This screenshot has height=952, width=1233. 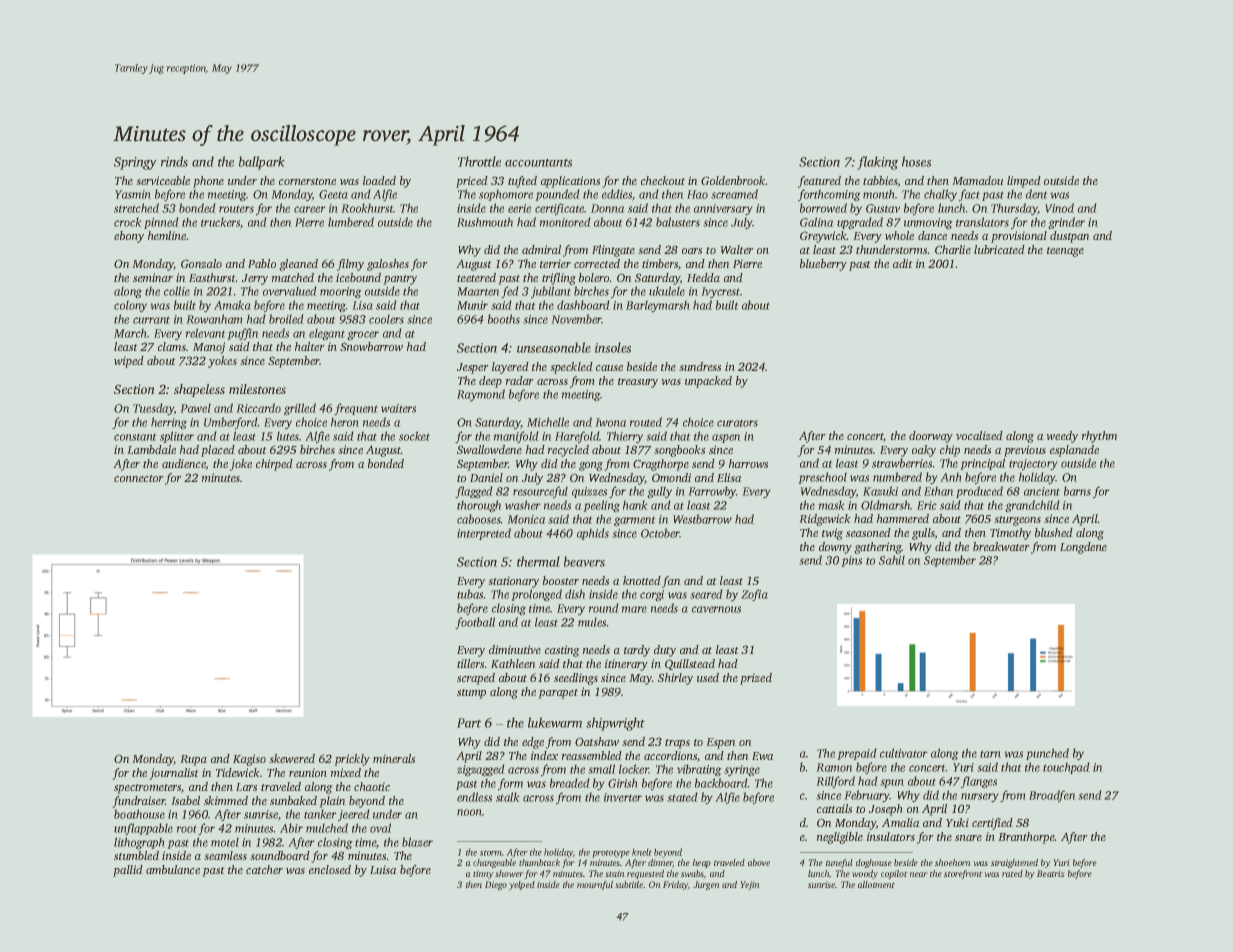 What do you see at coordinates (330, 869) in the screenshot?
I see `enclosed` at bounding box center [330, 869].
